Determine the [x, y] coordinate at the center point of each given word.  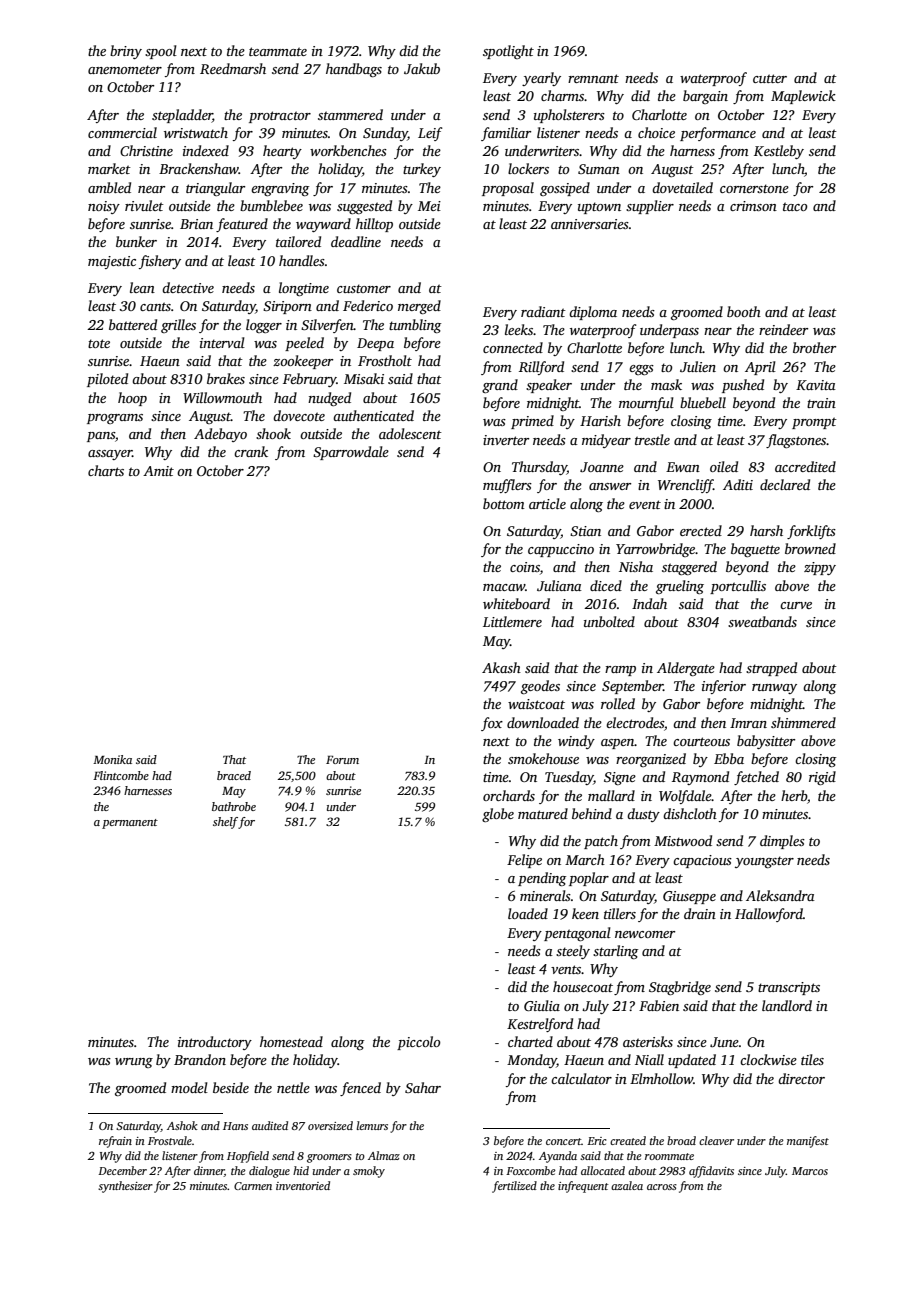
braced [234, 775]
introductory [215, 1043]
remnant [593, 78]
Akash [501, 667]
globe [498, 815]
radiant [543, 311]
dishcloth [690, 813]
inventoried [303, 1185]
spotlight [508, 52]
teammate [278, 51]
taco [795, 206]
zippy [820, 568]
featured [242, 225]
